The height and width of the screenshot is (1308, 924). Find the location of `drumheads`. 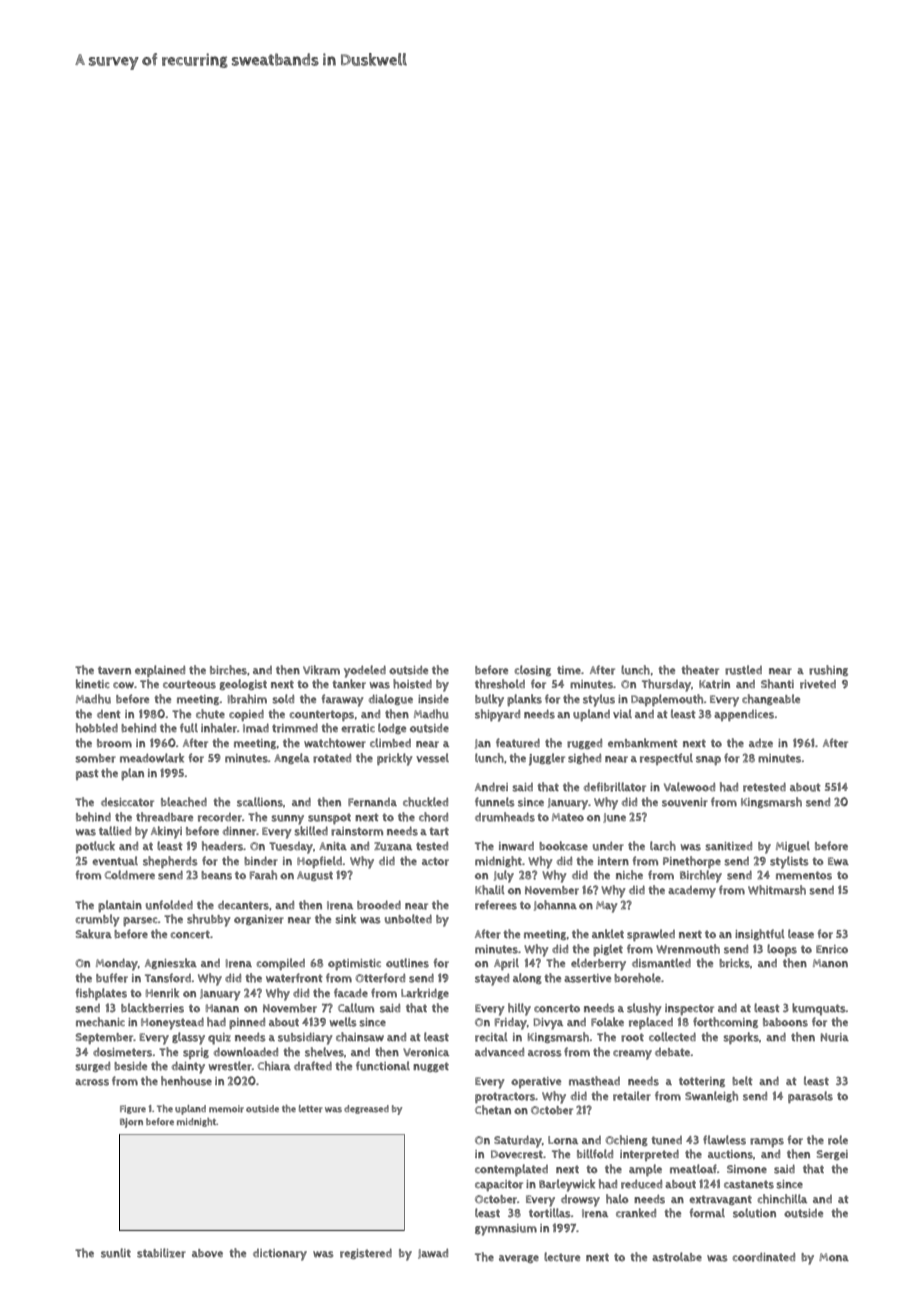

drumheads is located at coordinates (505, 817).
